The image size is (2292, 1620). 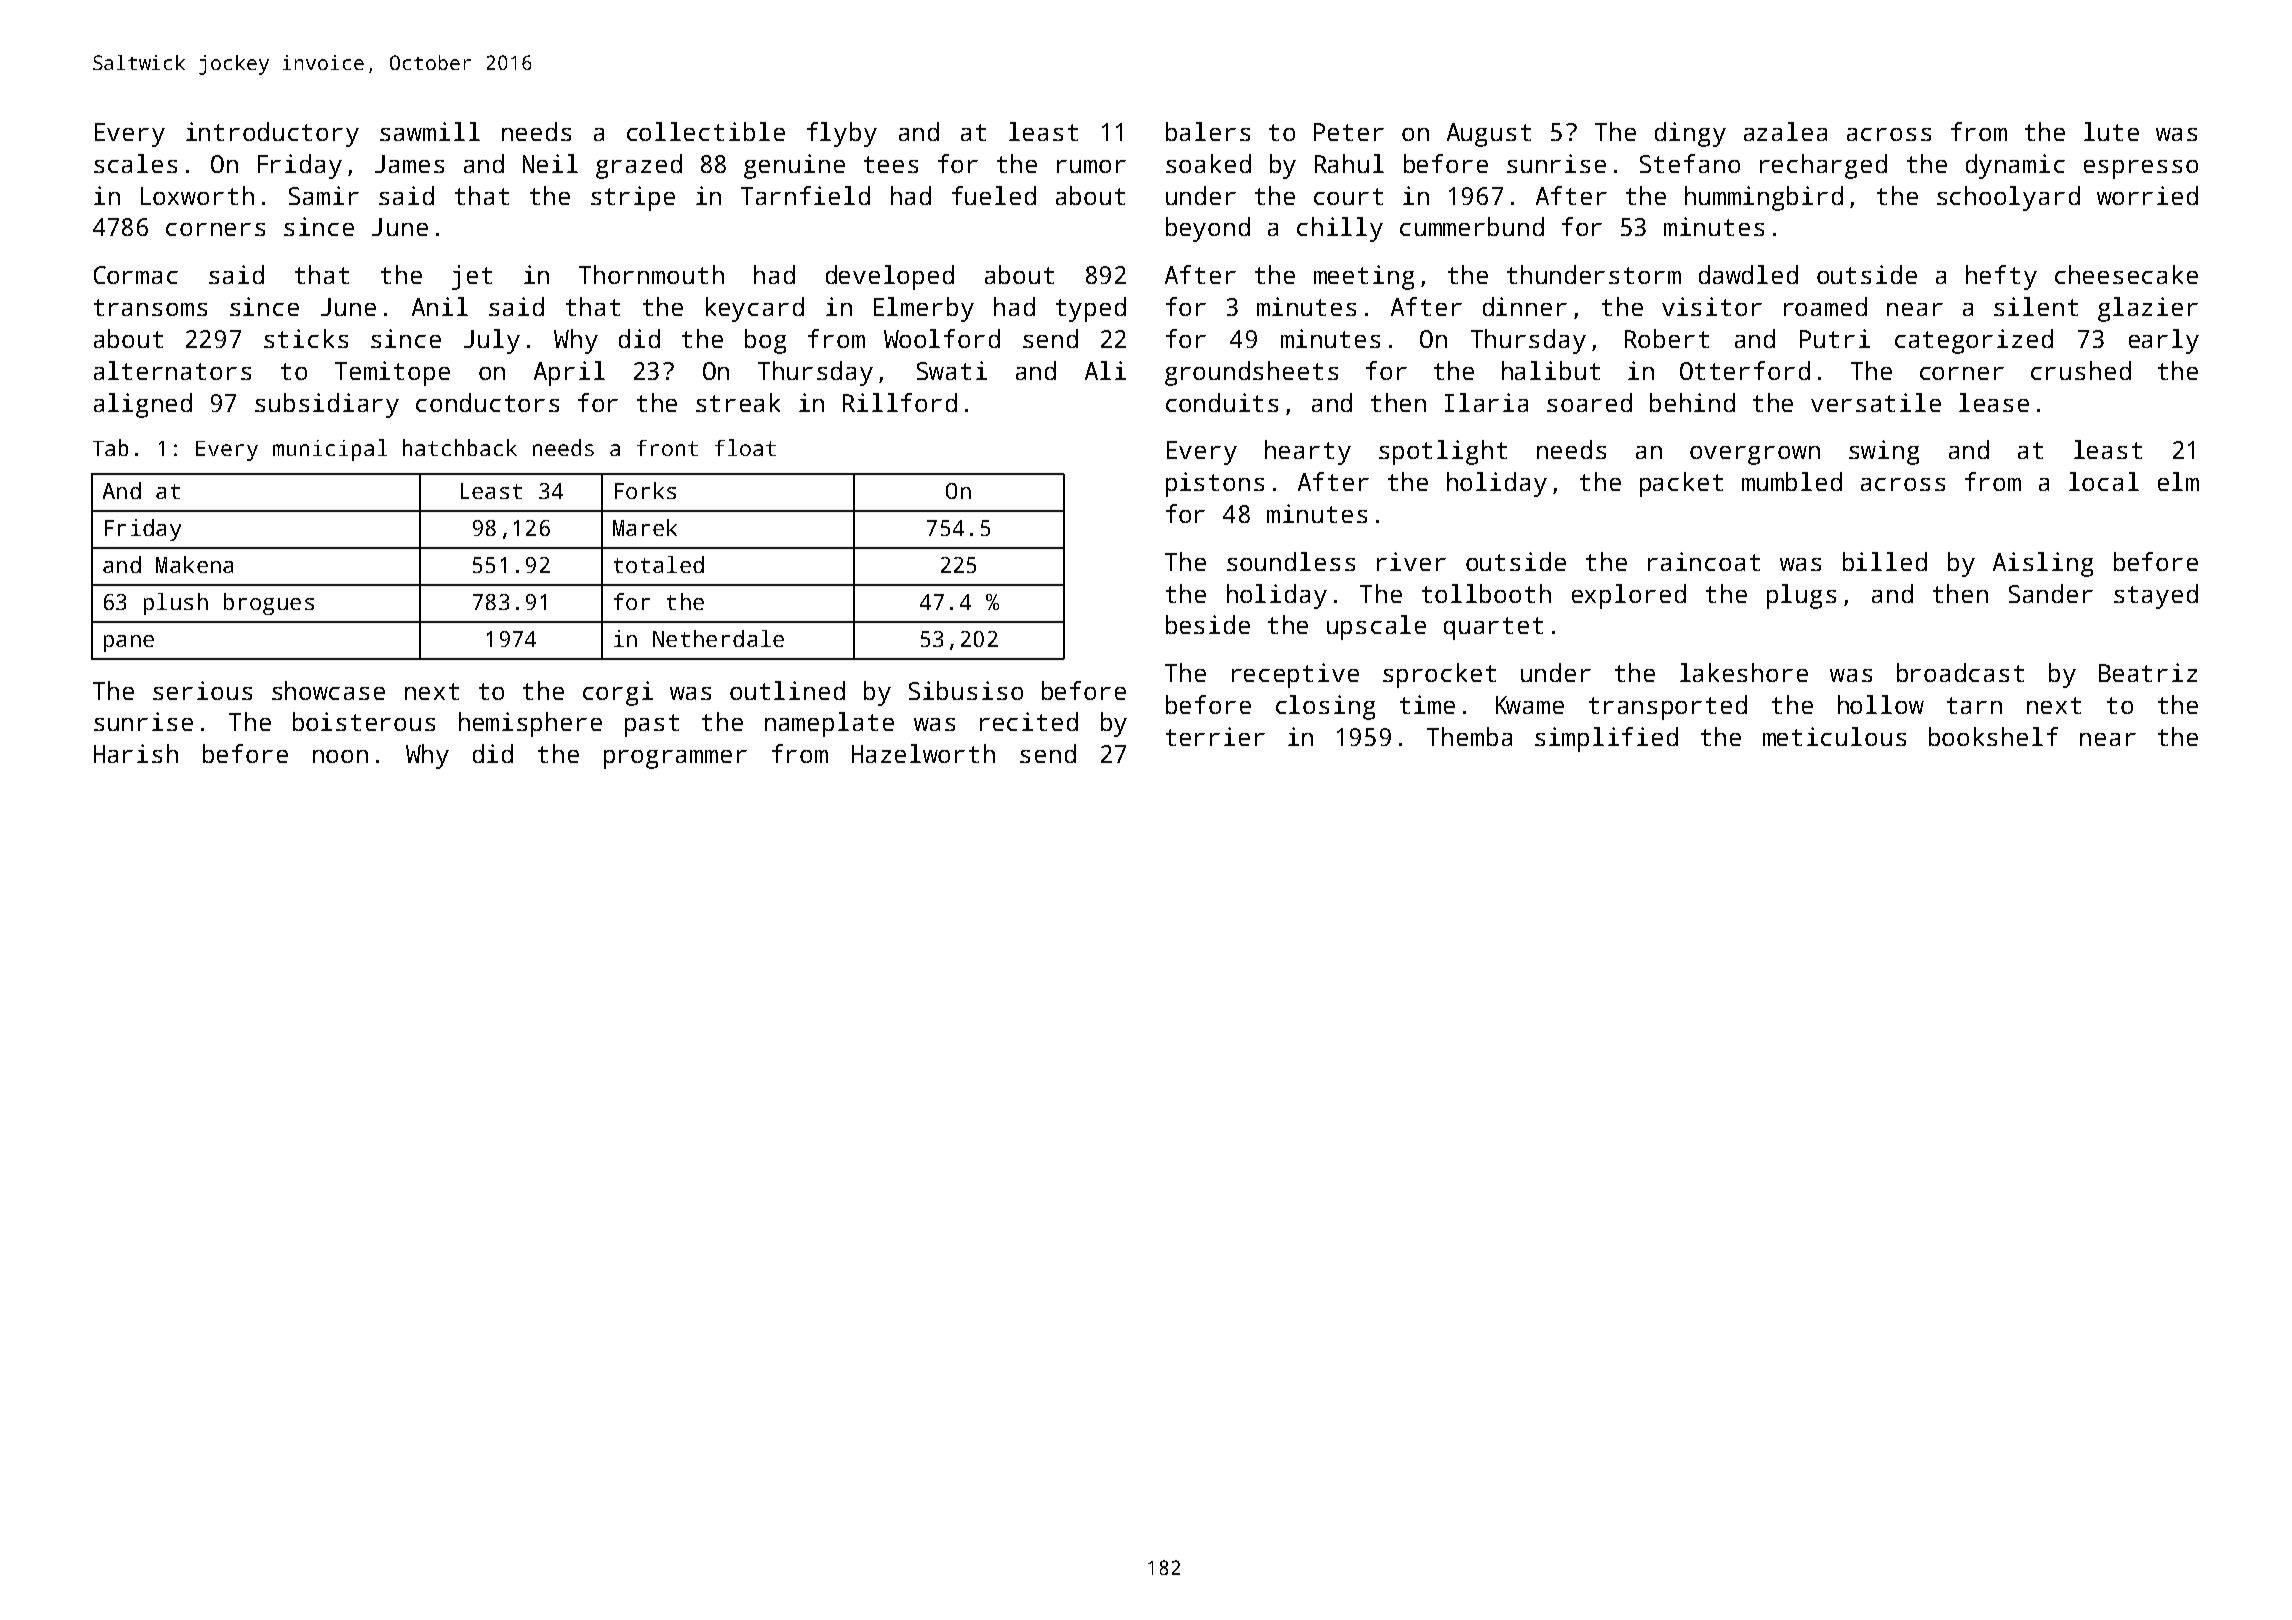 What do you see at coordinates (1486, 402) in the screenshot?
I see `Ilaria` at bounding box center [1486, 402].
